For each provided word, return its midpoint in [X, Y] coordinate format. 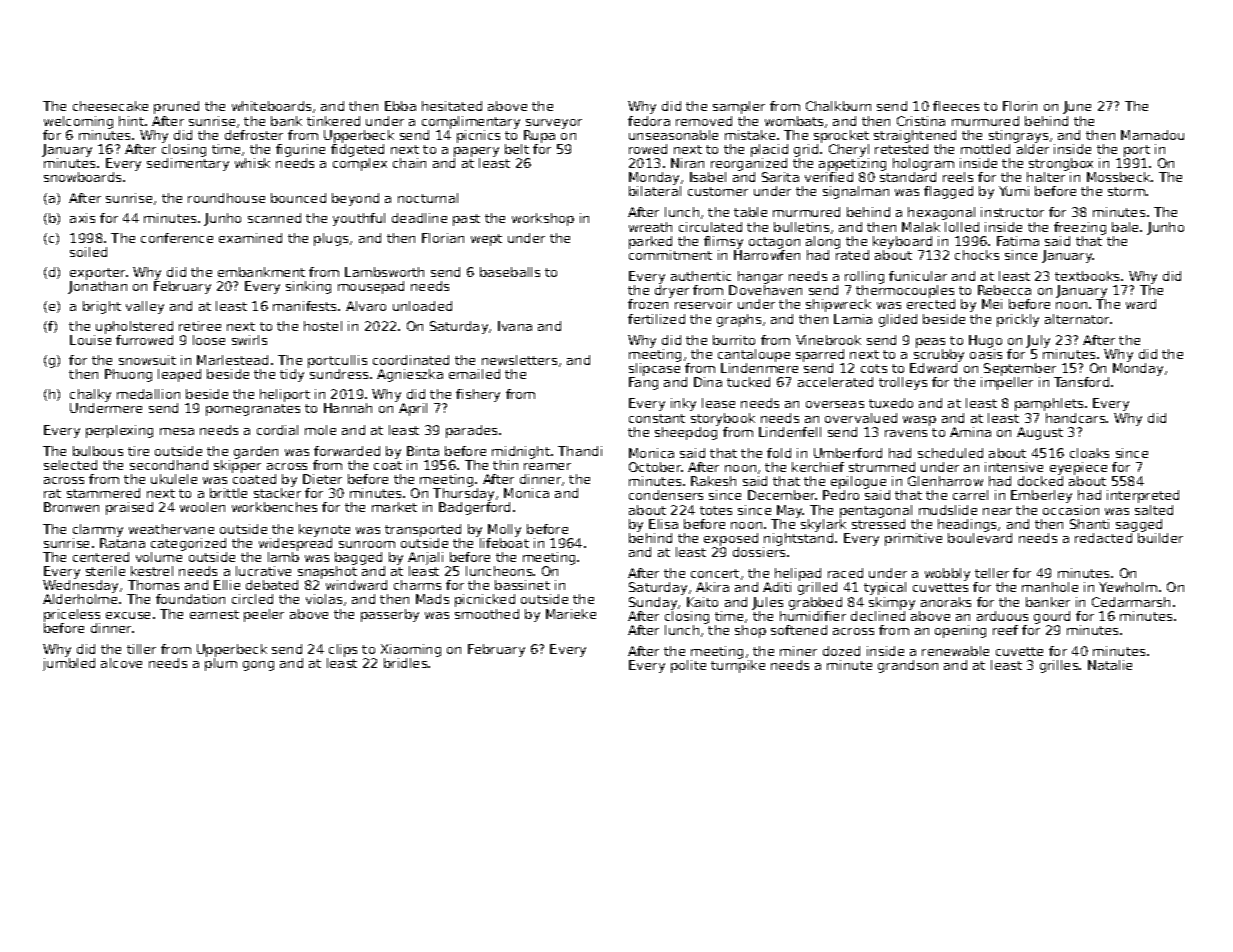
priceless [72, 615]
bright [102, 307]
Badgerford [474, 508]
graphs [739, 320]
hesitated [452, 106]
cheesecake [110, 106]
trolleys [903, 383]
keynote [324, 530]
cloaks [1089, 453]
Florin [1020, 106]
